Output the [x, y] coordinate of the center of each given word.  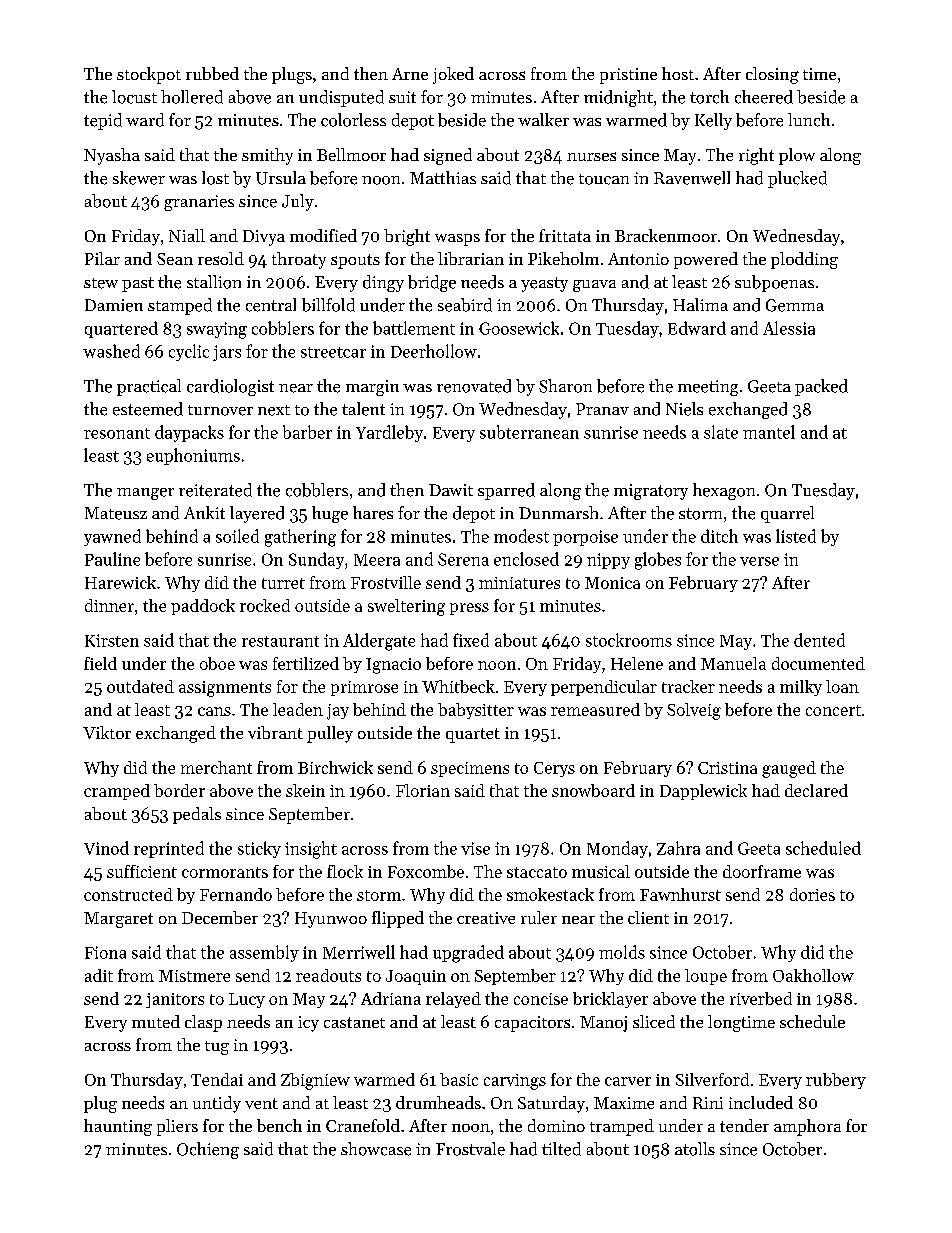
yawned [112, 537]
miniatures [519, 583]
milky [801, 688]
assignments [225, 689]
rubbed [212, 73]
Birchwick [335, 767]
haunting [118, 1127]
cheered [764, 97]
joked [453, 75]
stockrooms [629, 640]
